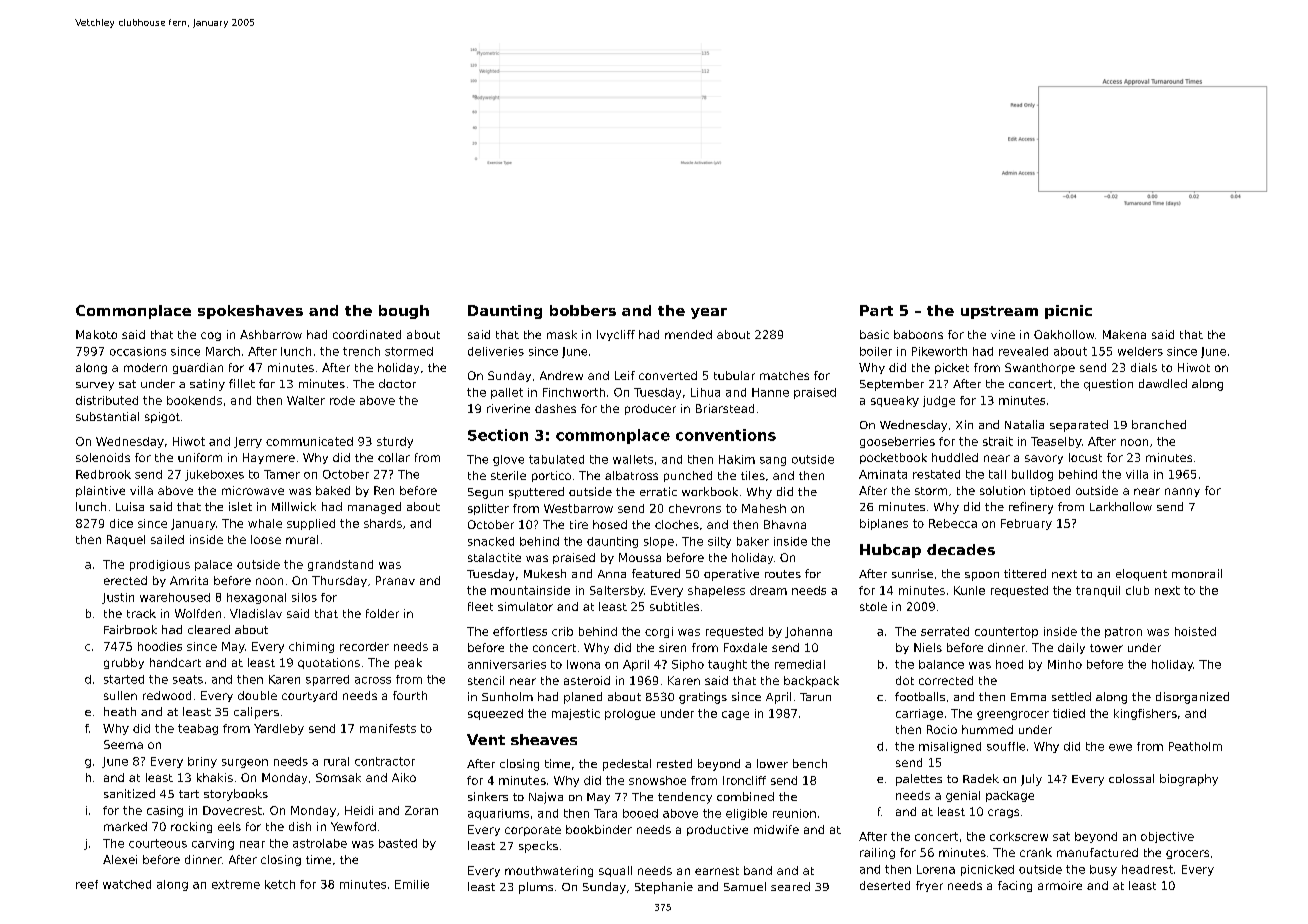 The image size is (1308, 924). I want to click on midwife, so click(776, 829).
